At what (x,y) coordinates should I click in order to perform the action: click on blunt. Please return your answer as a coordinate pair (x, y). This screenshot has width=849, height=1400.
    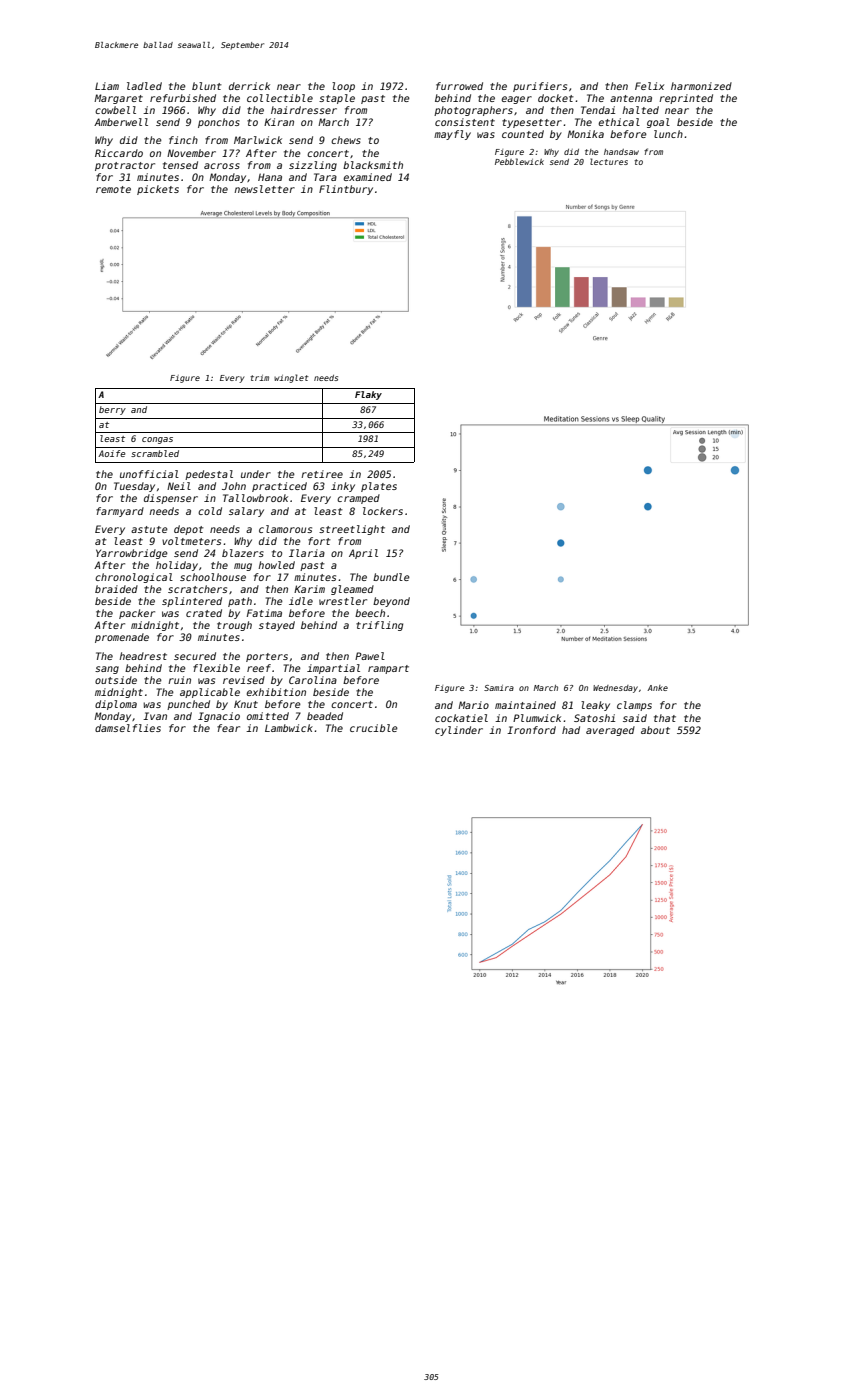
    Looking at the image, I should click on (207, 86).
